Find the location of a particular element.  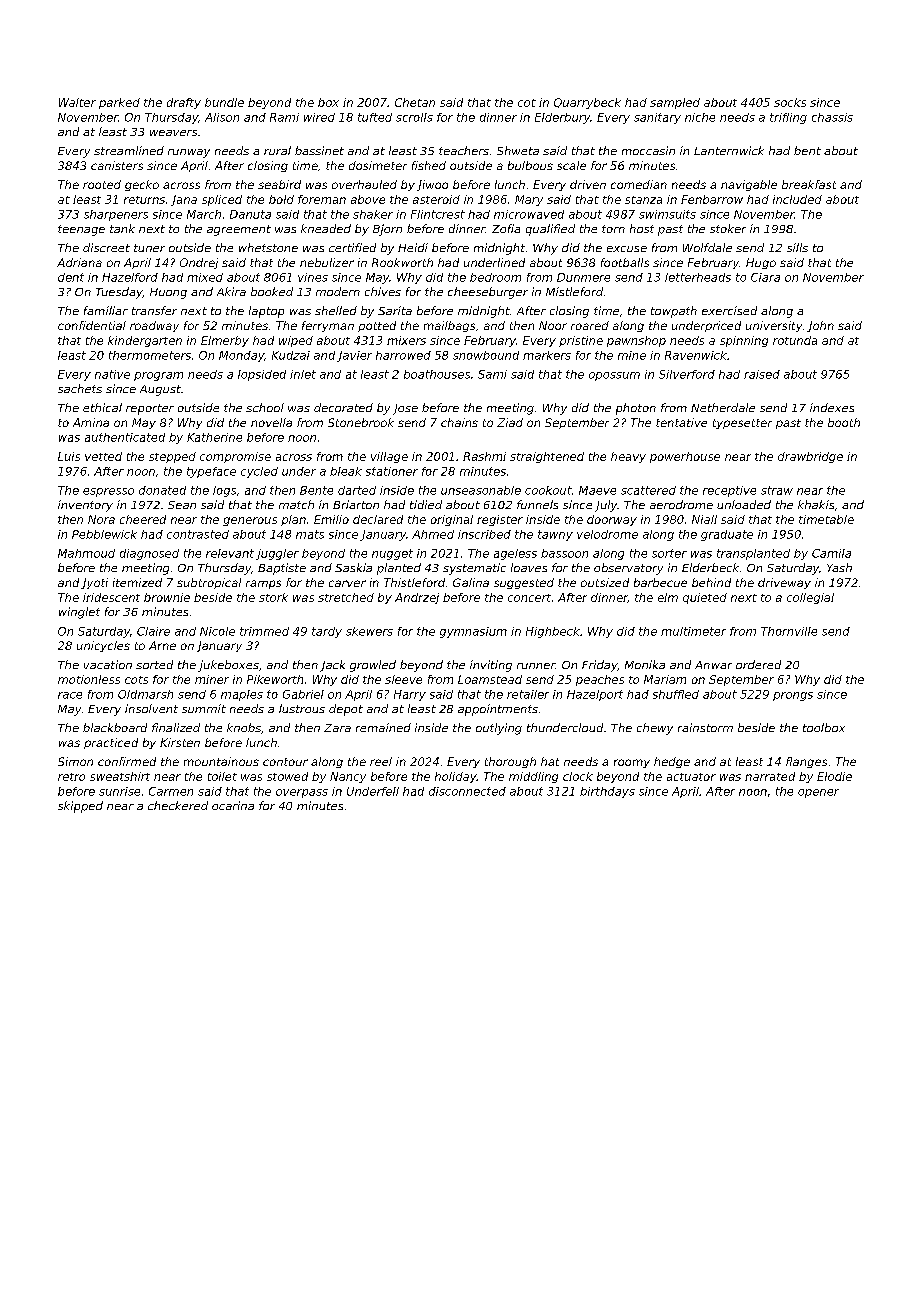

Akira is located at coordinates (231, 291).
